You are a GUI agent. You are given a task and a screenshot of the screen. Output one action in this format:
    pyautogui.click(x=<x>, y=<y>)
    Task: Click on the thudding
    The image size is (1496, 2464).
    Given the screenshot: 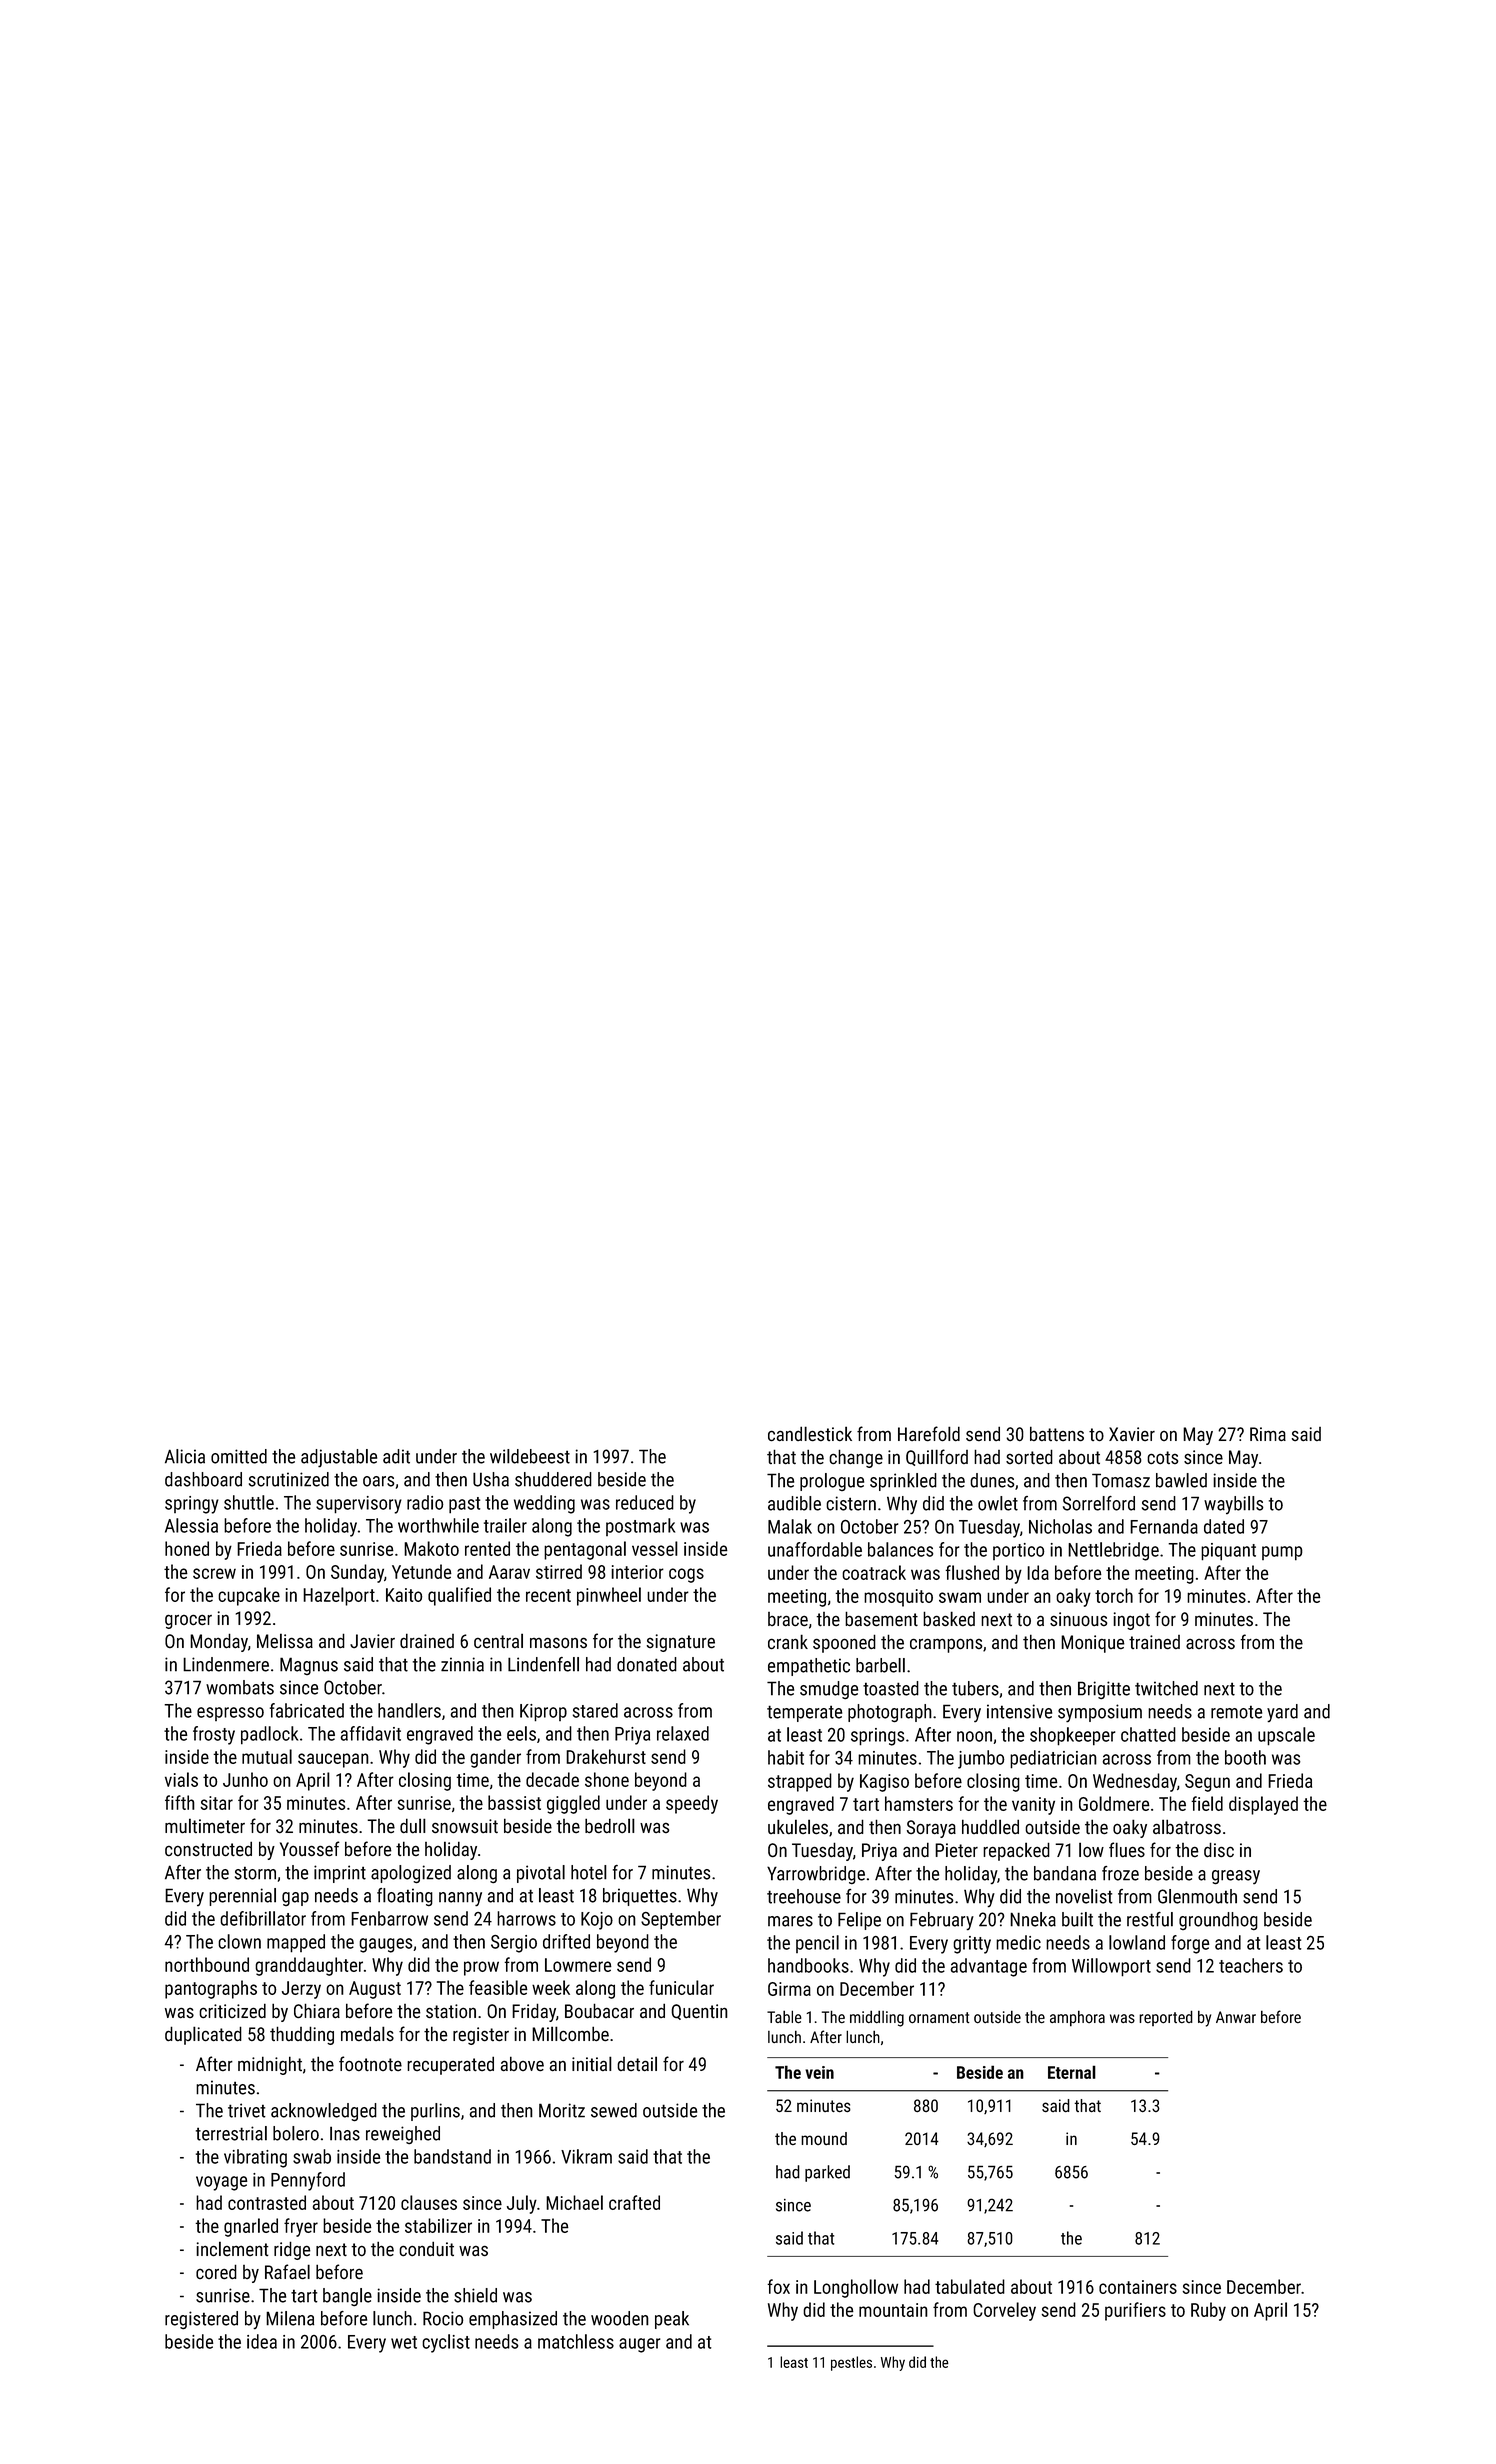 What is the action you would take?
    pyautogui.click(x=302, y=2035)
